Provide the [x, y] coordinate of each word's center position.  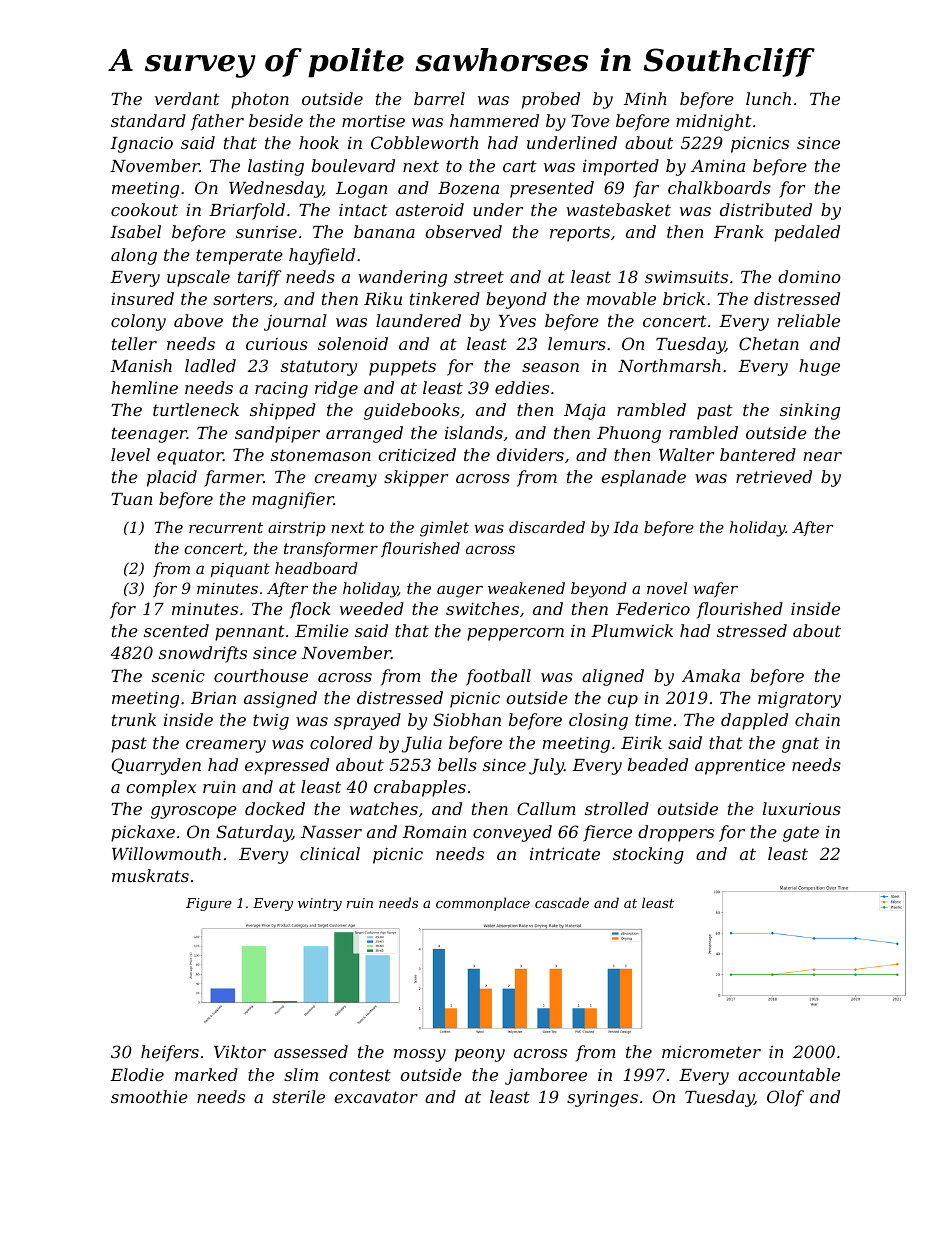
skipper [416, 478]
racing [281, 390]
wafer [716, 589]
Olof [785, 1098]
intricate [565, 853]
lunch [768, 98]
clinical [330, 853]
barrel [439, 98]
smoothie [149, 1096]
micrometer [711, 1051]
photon [260, 100]
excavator [376, 1097]
